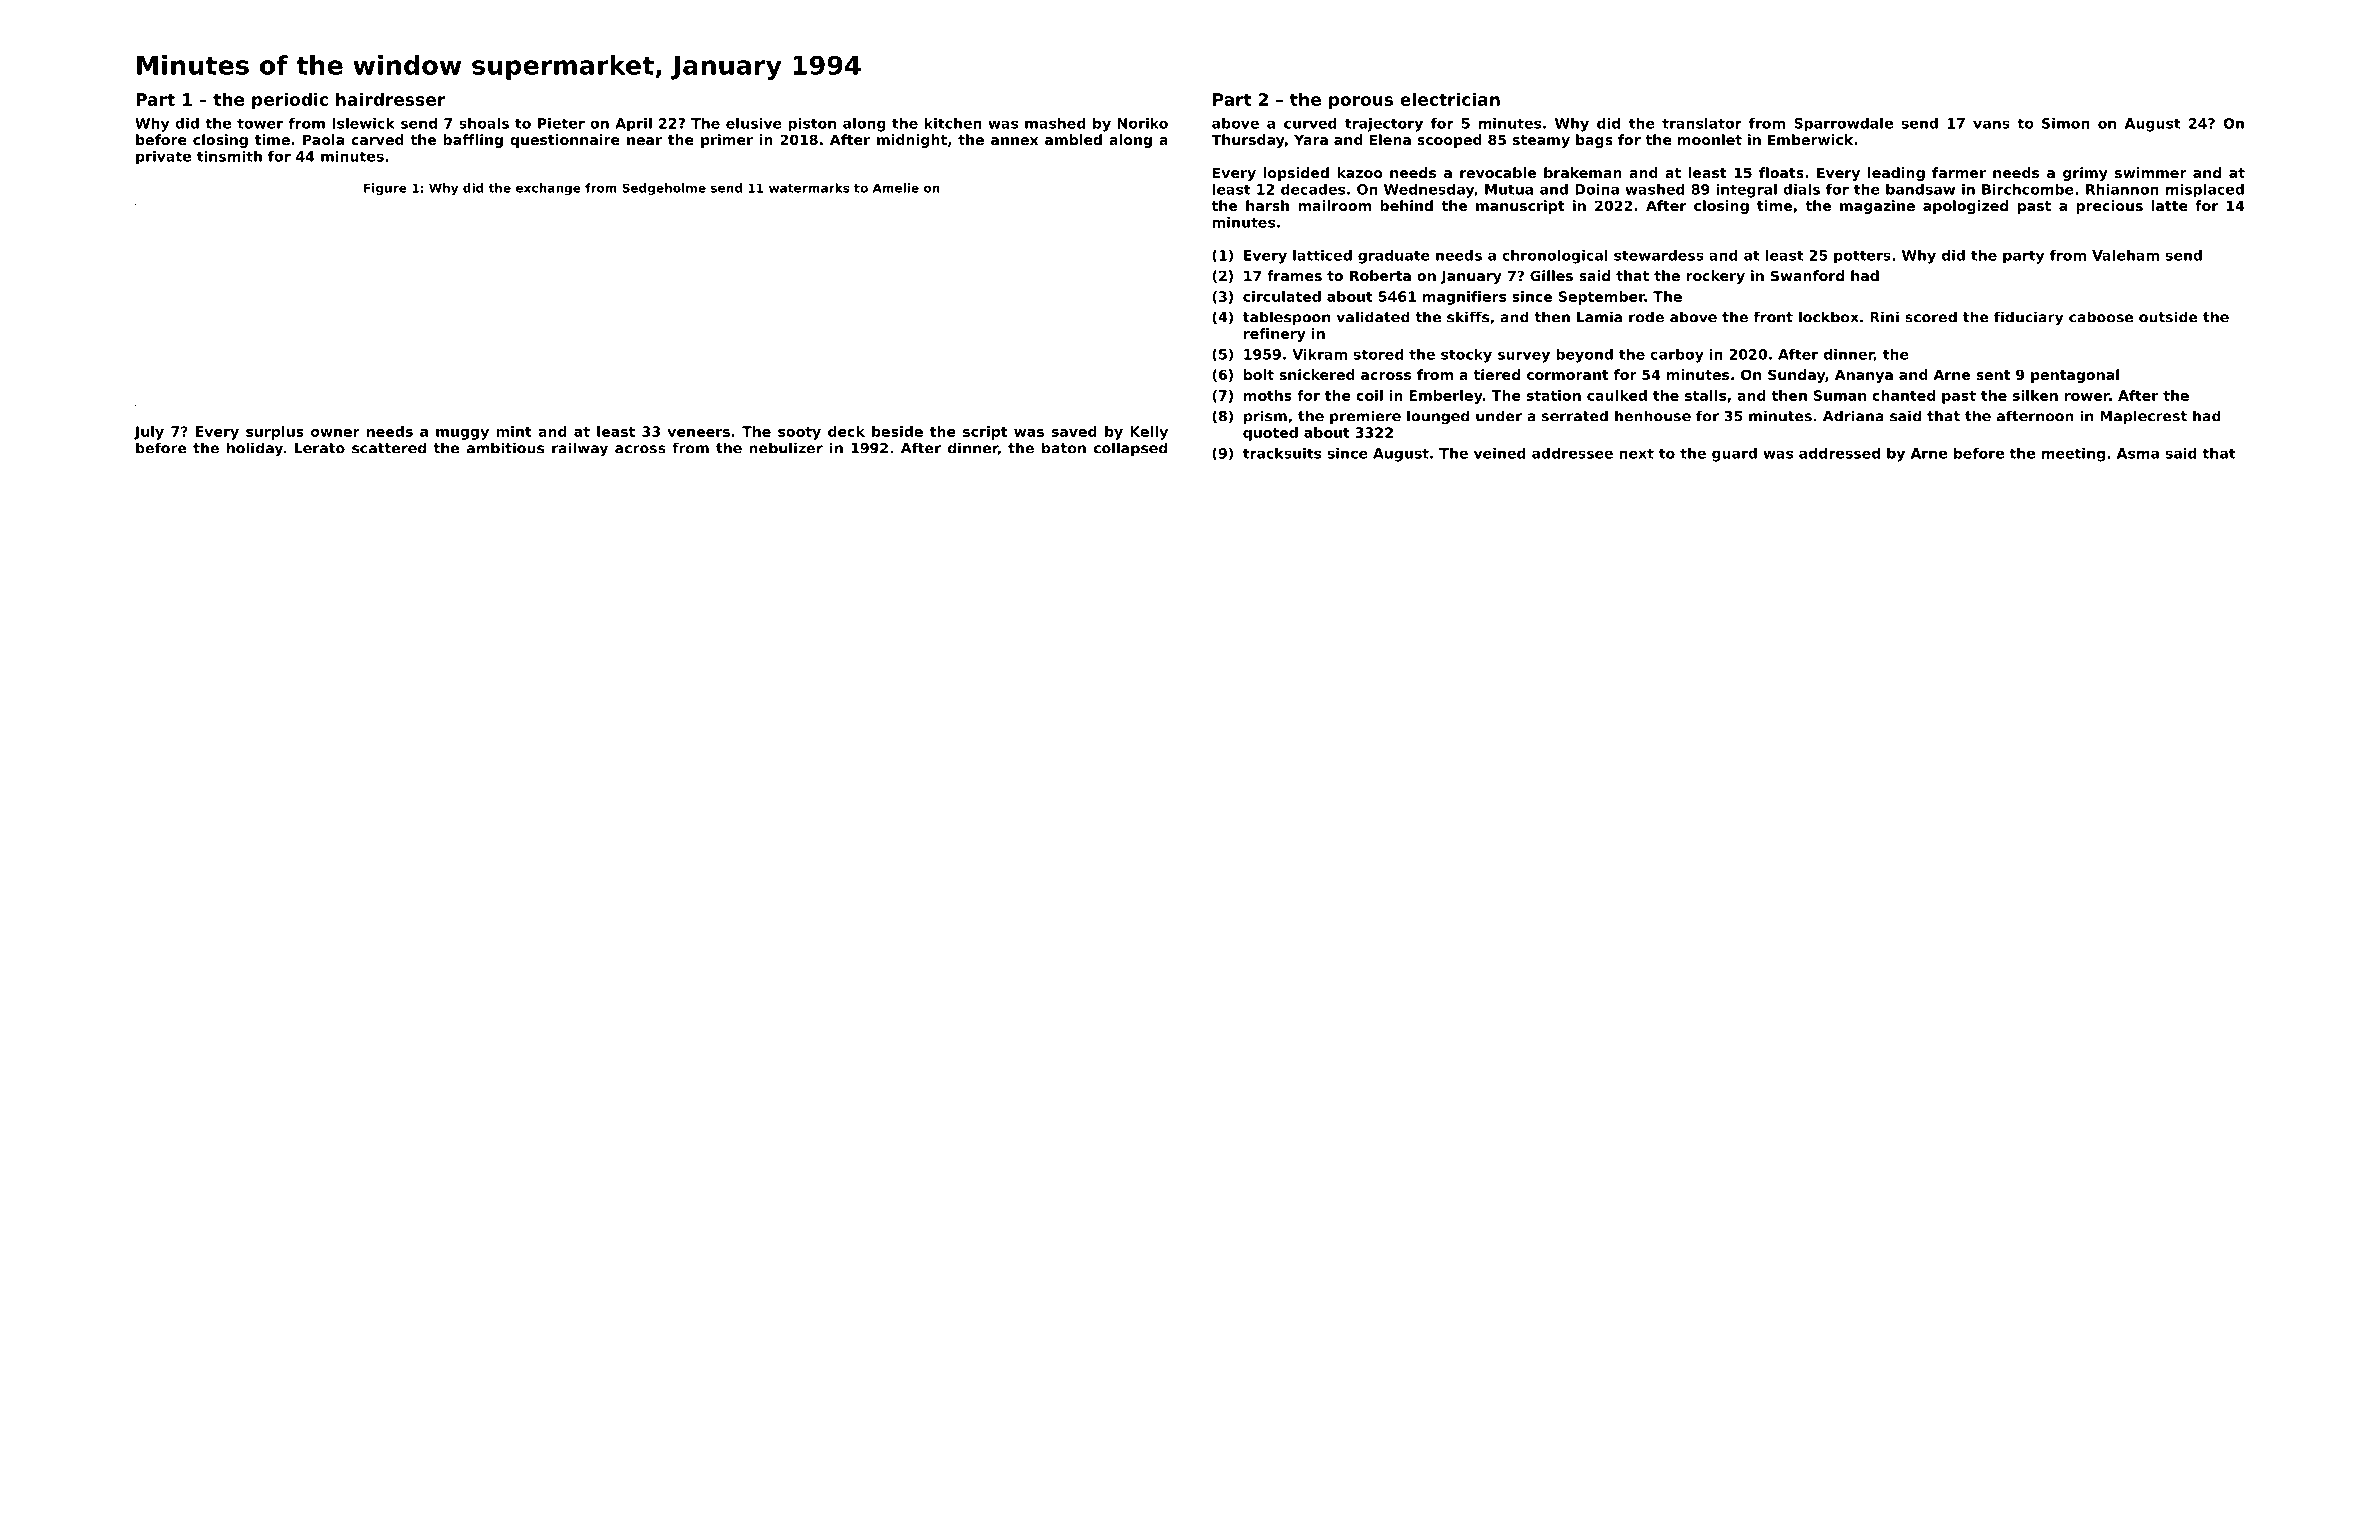 The width and height of the document is (2380, 1540). What do you see at coordinates (1646, 317) in the document?
I see `rode` at bounding box center [1646, 317].
